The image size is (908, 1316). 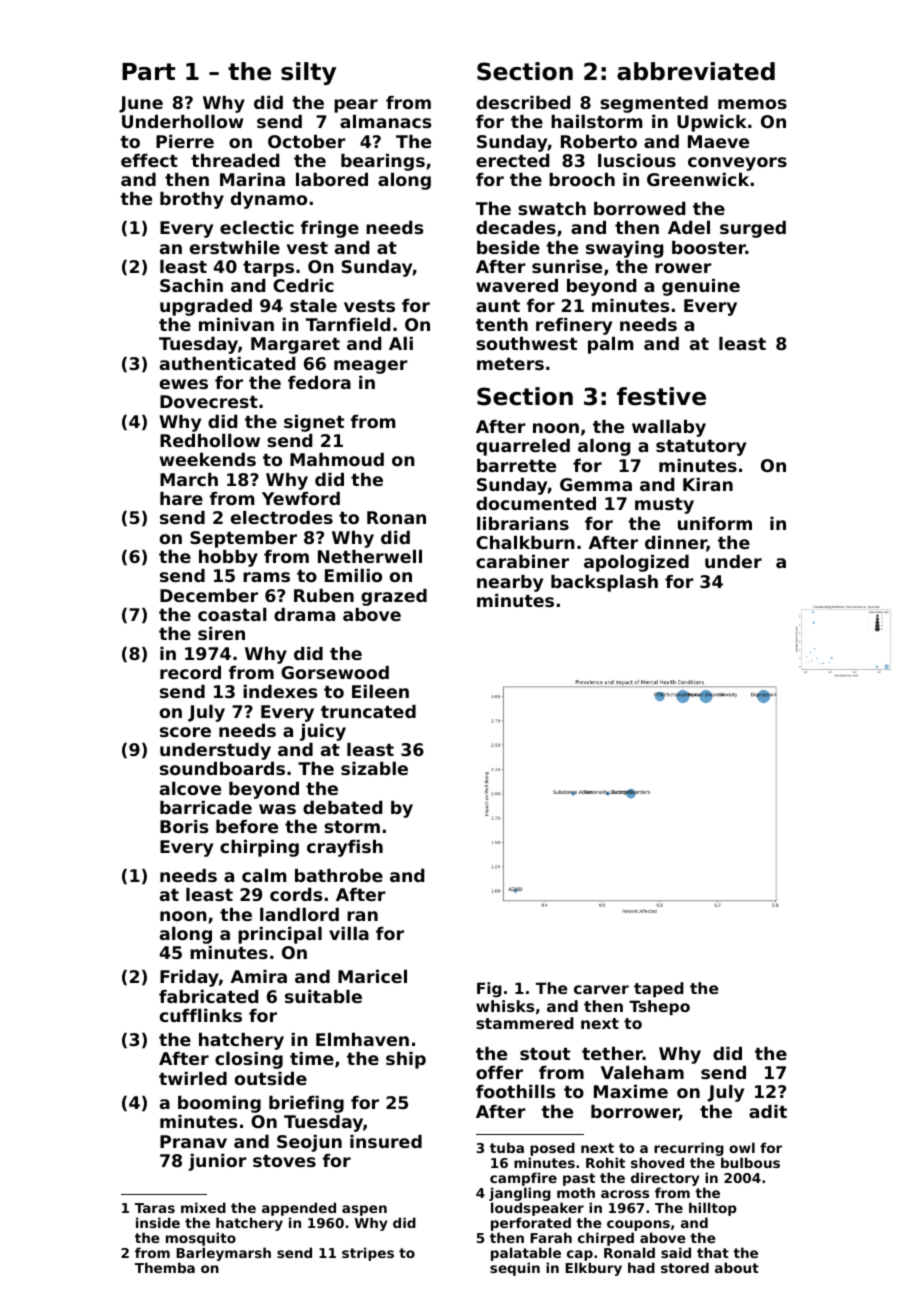 What do you see at coordinates (259, 848) in the screenshot?
I see `chirping` at bounding box center [259, 848].
